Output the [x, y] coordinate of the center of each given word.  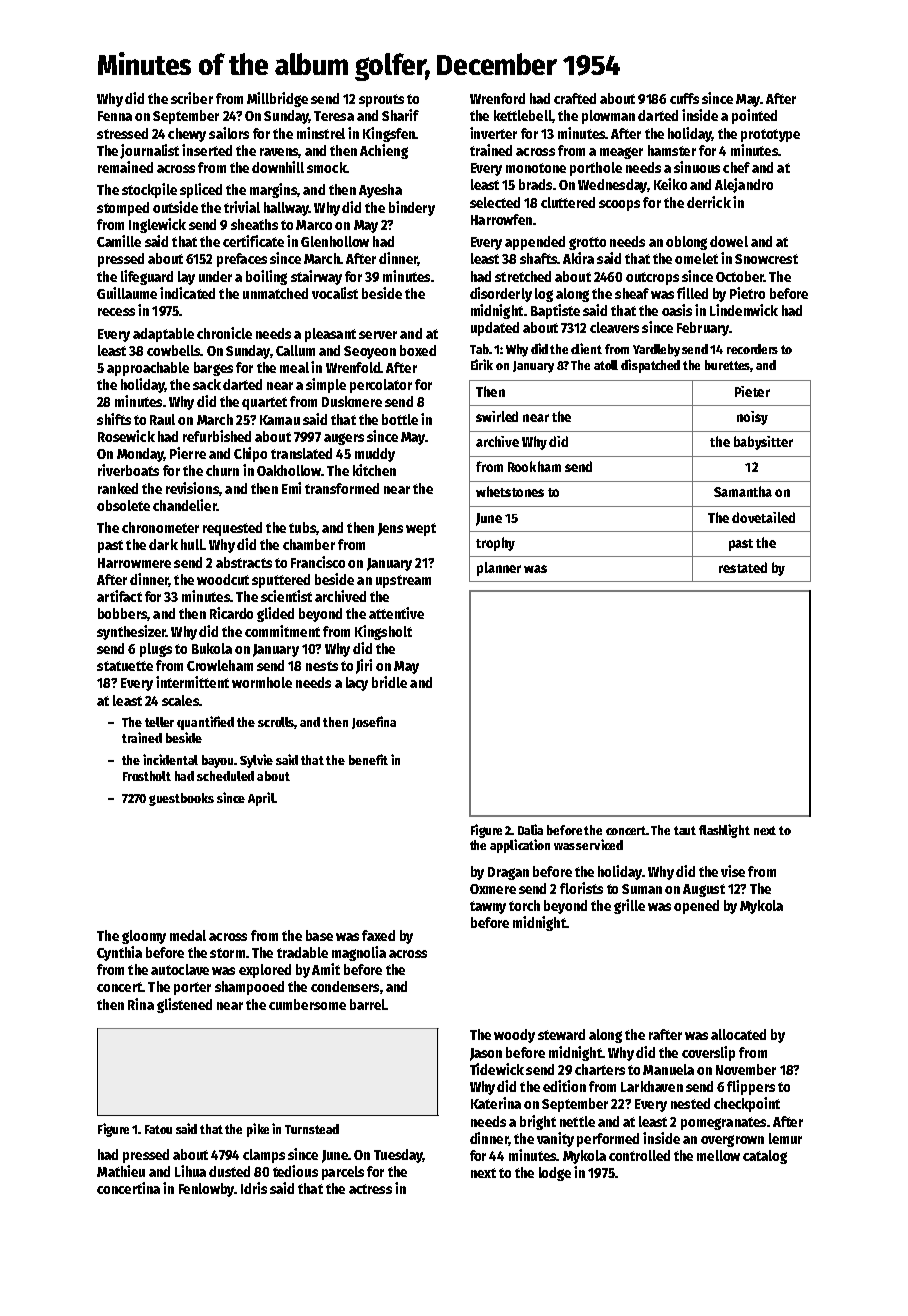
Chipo [250, 454]
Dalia [530, 829]
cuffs [684, 98]
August [704, 890]
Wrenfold [353, 367]
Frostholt [147, 776]
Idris [254, 1188]
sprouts [381, 100]
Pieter [752, 391]
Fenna [115, 116]
